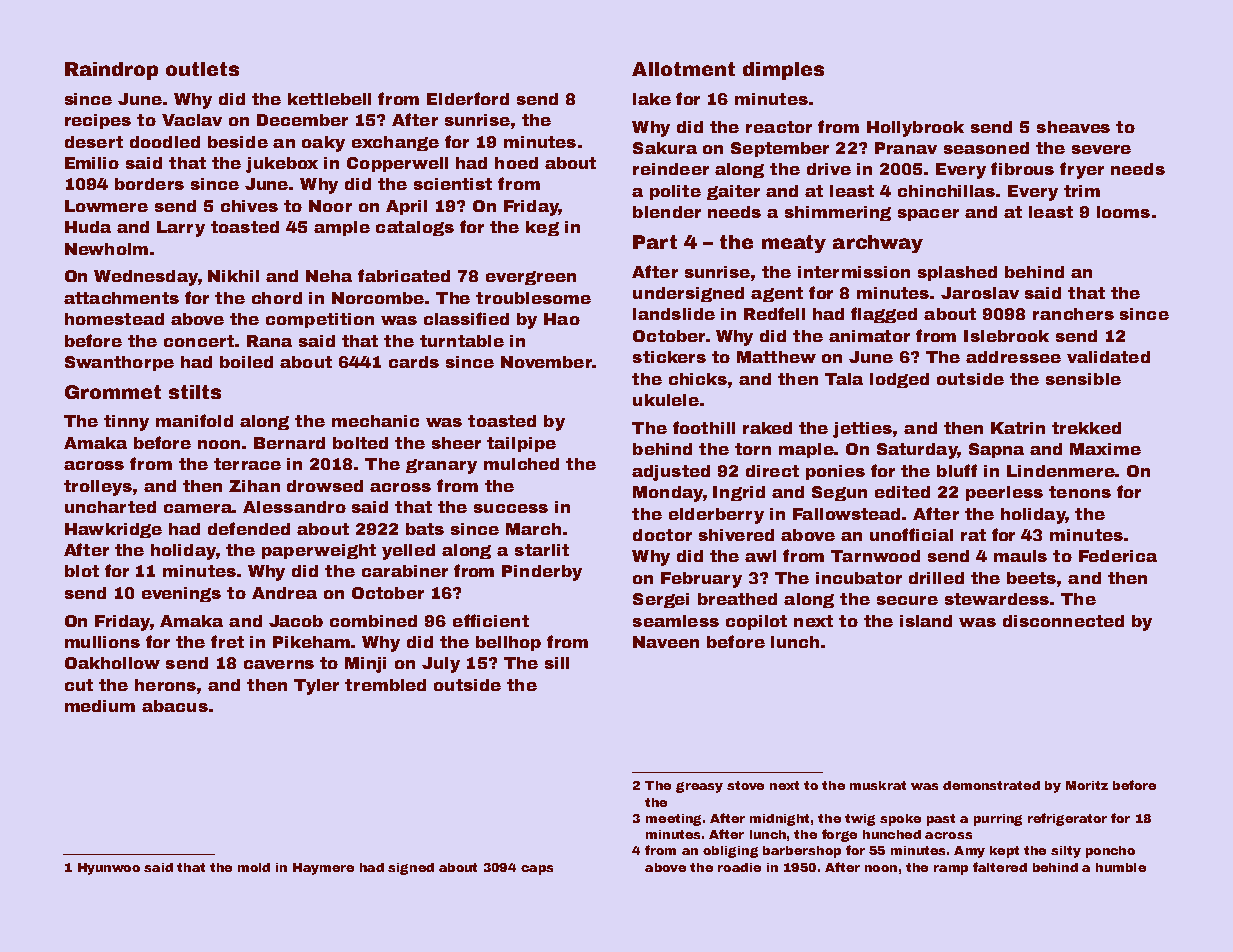  I want to click on Tyler, so click(316, 687).
